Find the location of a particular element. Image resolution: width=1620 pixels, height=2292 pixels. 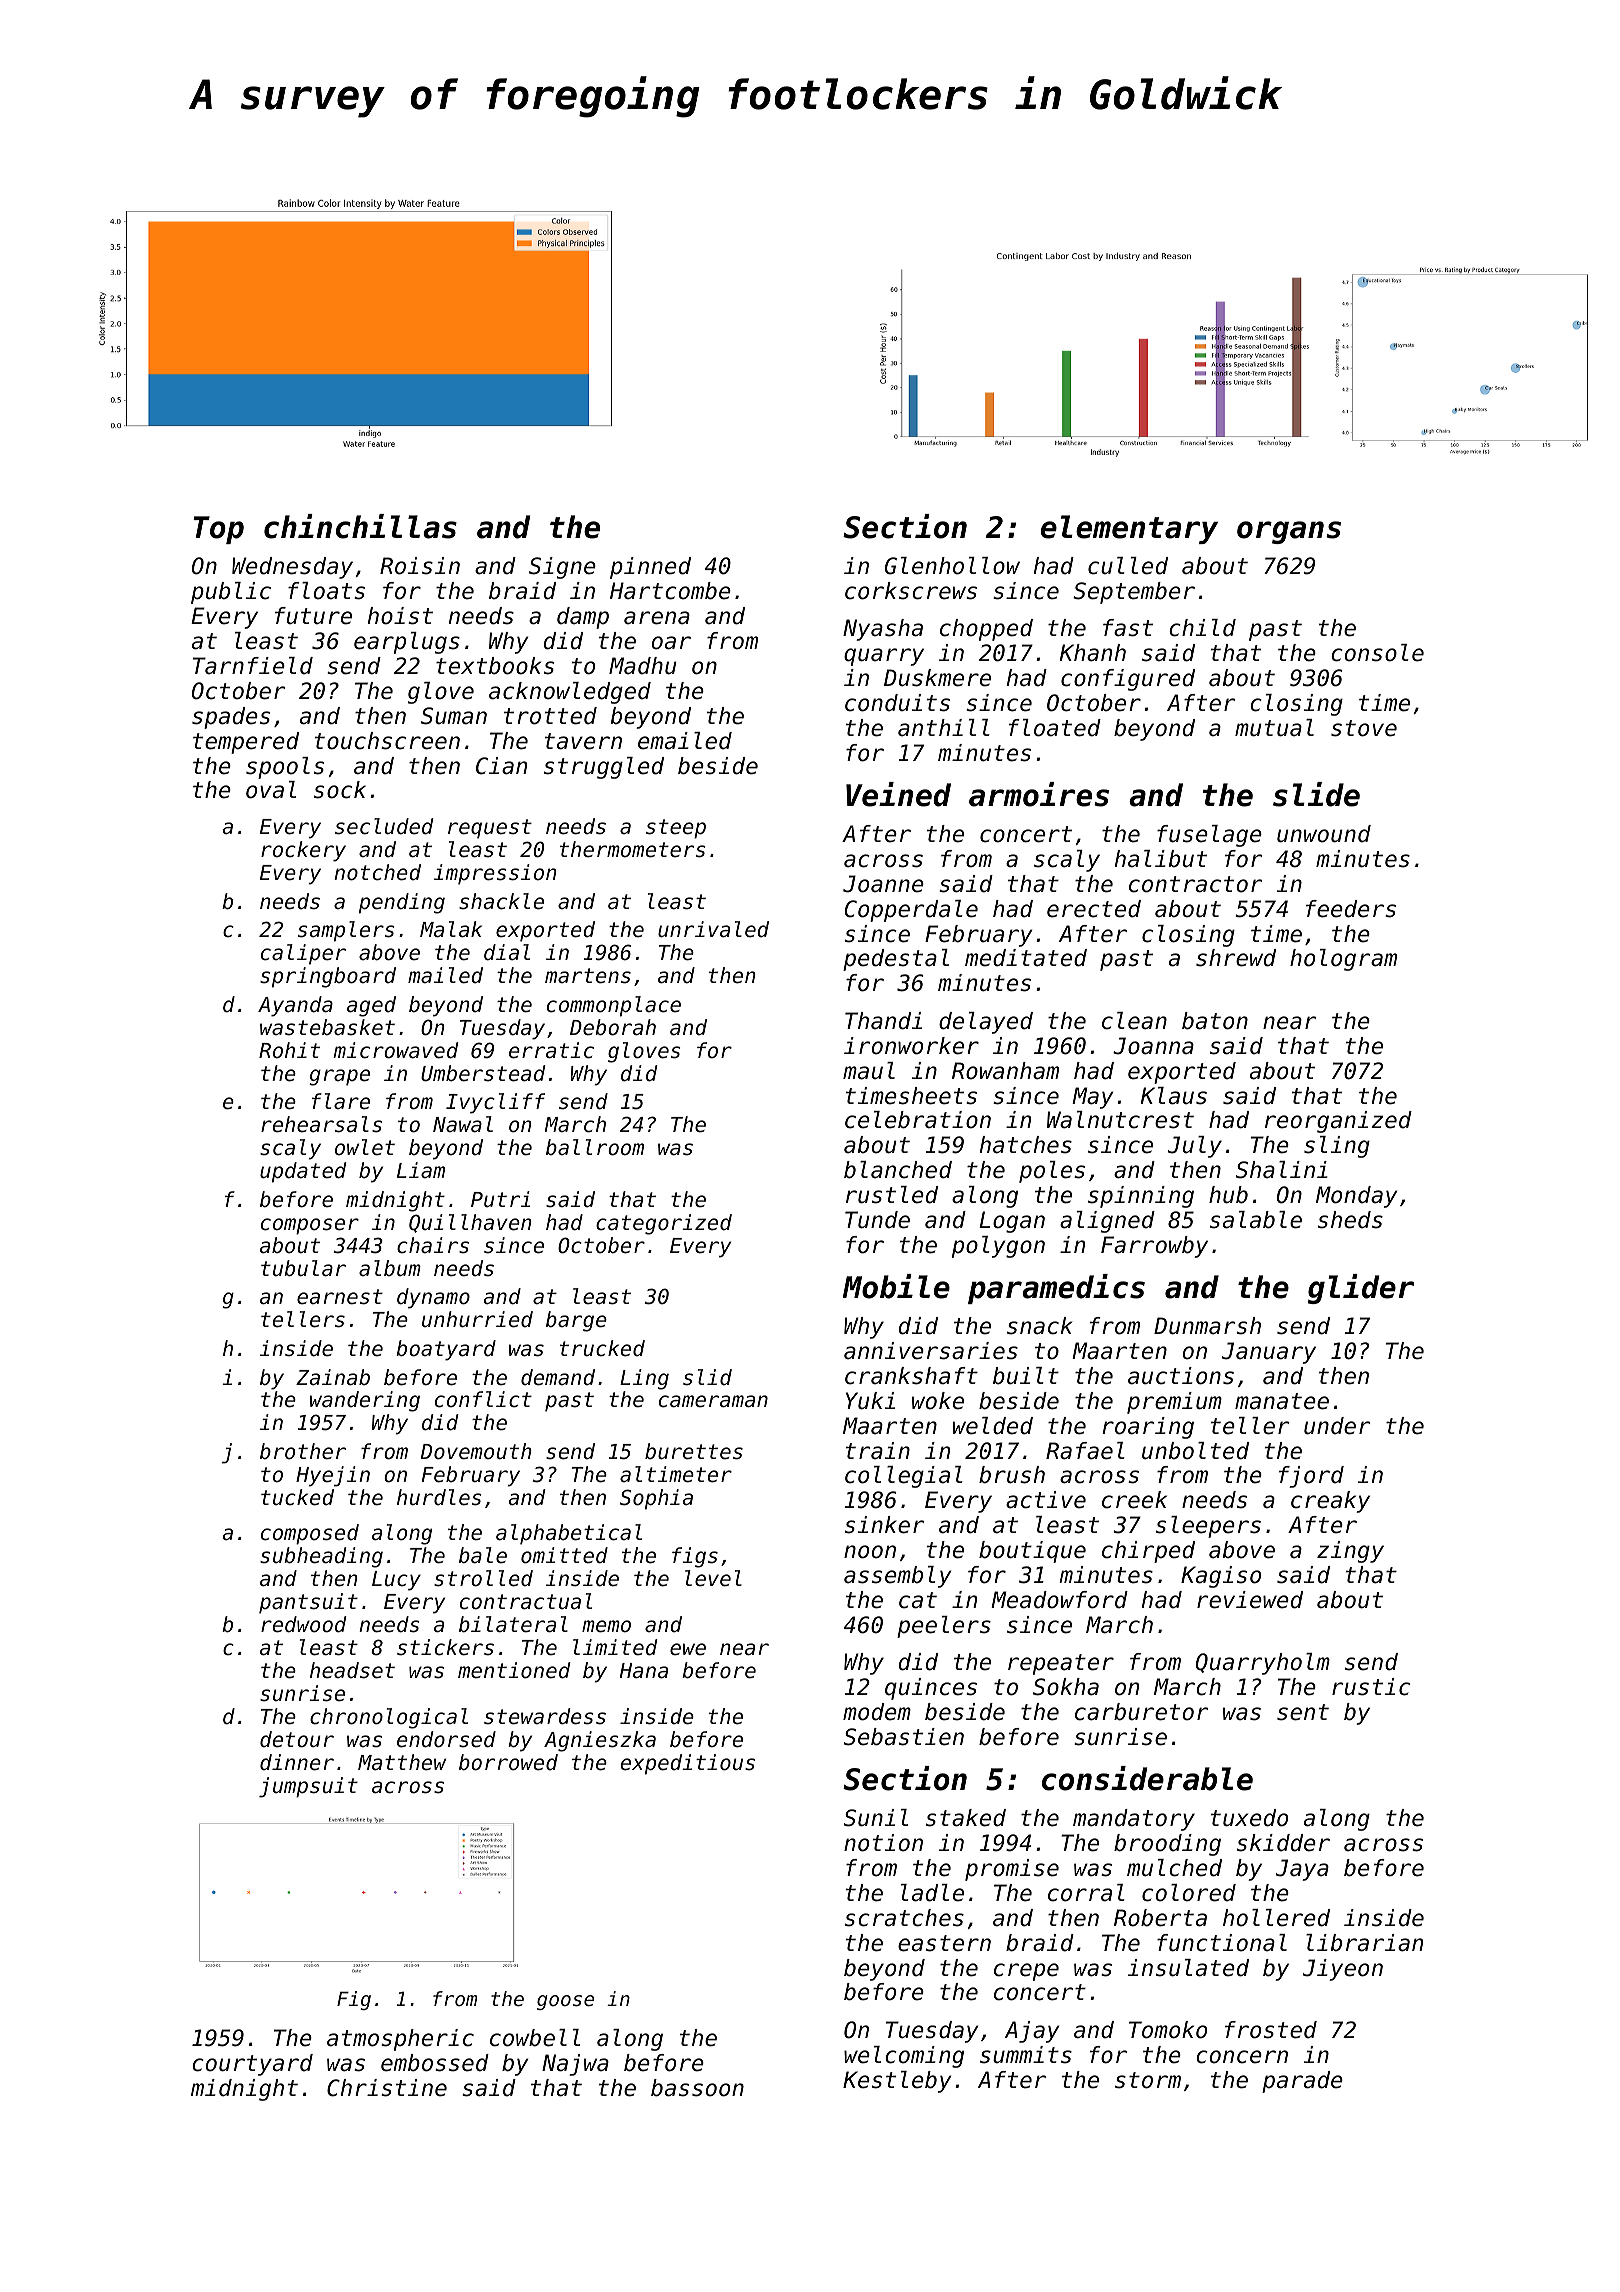

steep is located at coordinates (676, 829).
